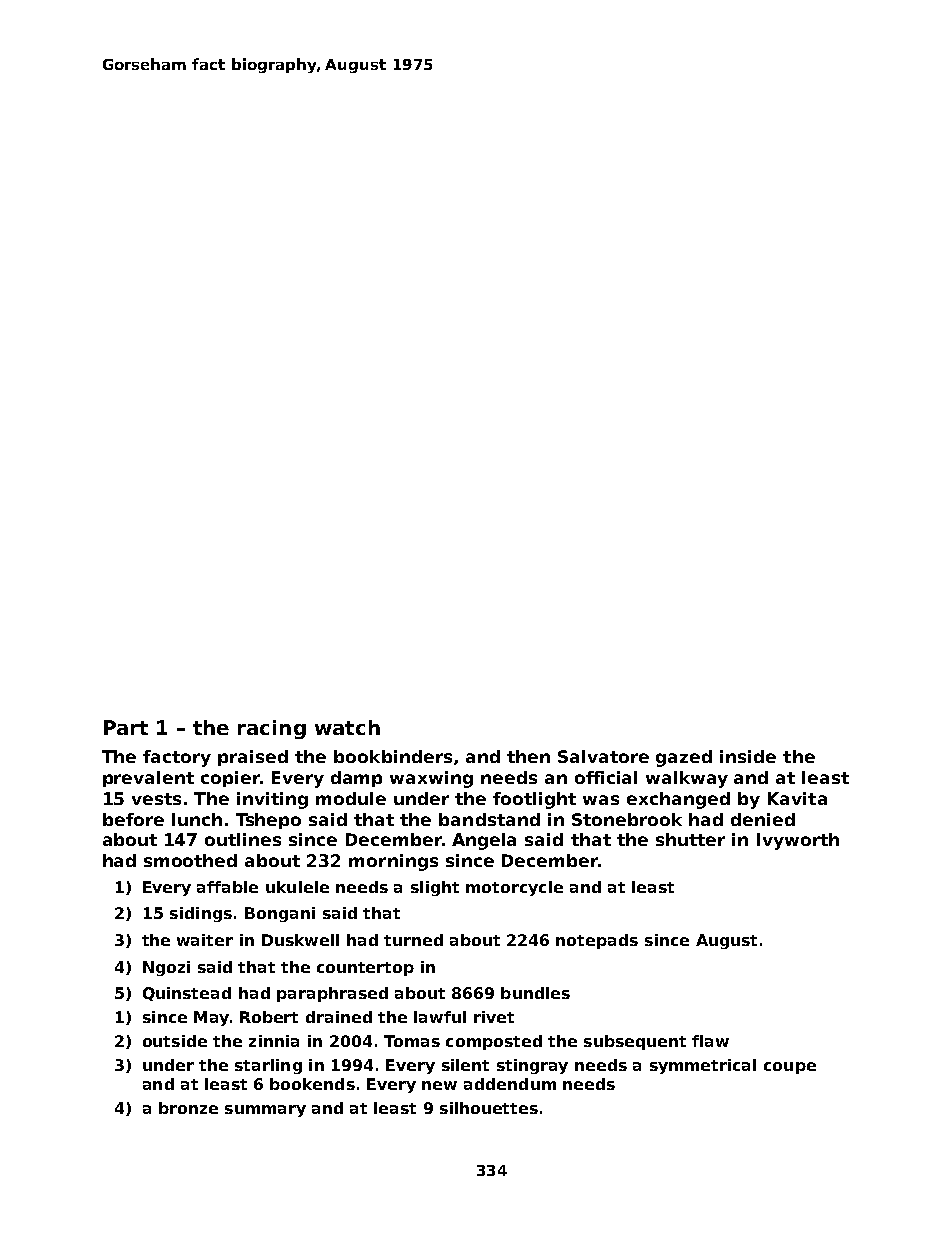 The image size is (952, 1233). What do you see at coordinates (494, 1017) in the page?
I see `rivet` at bounding box center [494, 1017].
